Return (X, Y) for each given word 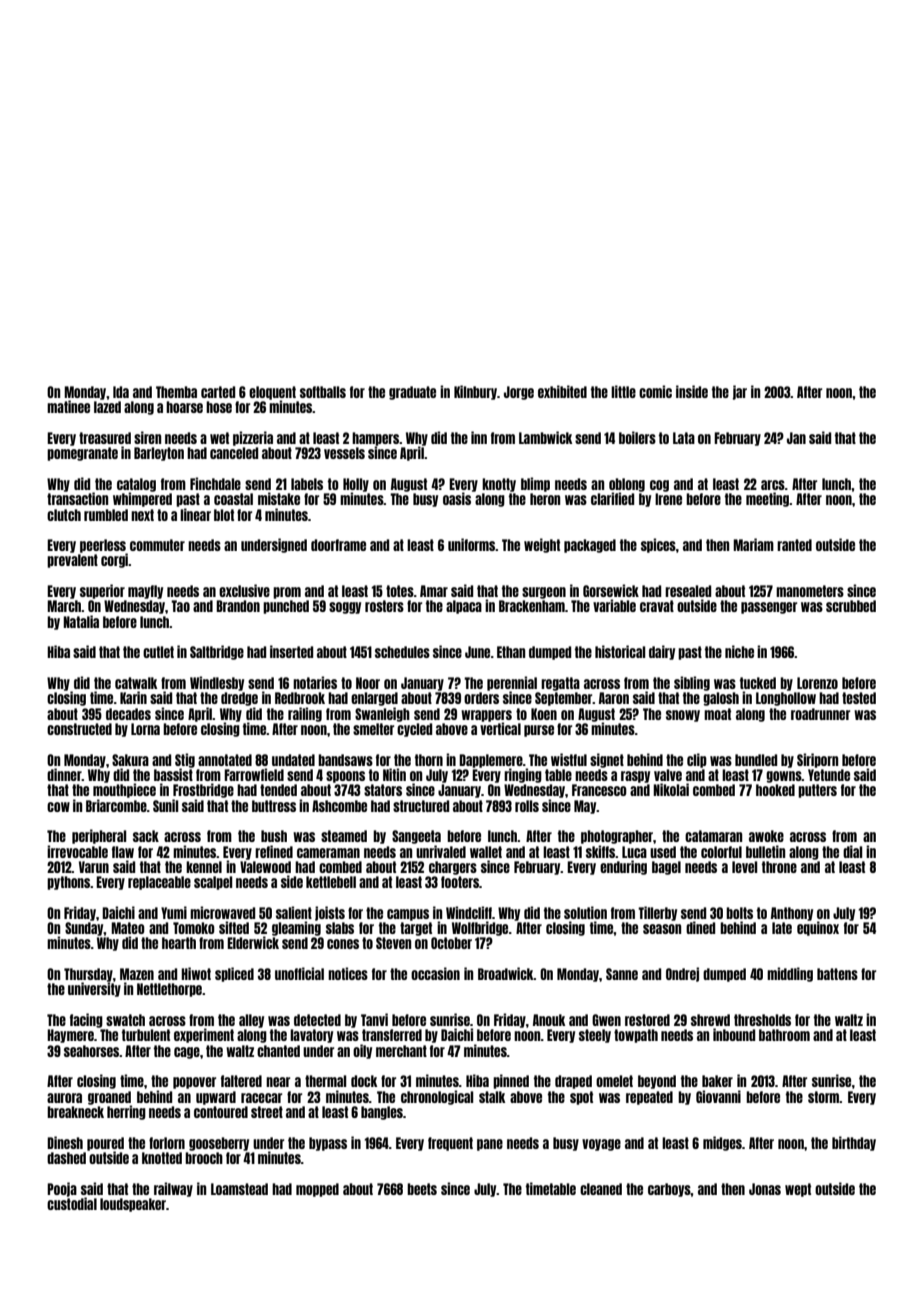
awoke (766, 836)
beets (422, 1189)
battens (837, 974)
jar (740, 392)
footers (460, 882)
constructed (79, 729)
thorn (429, 760)
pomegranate (82, 454)
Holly (356, 485)
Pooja (62, 1189)
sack (146, 836)
